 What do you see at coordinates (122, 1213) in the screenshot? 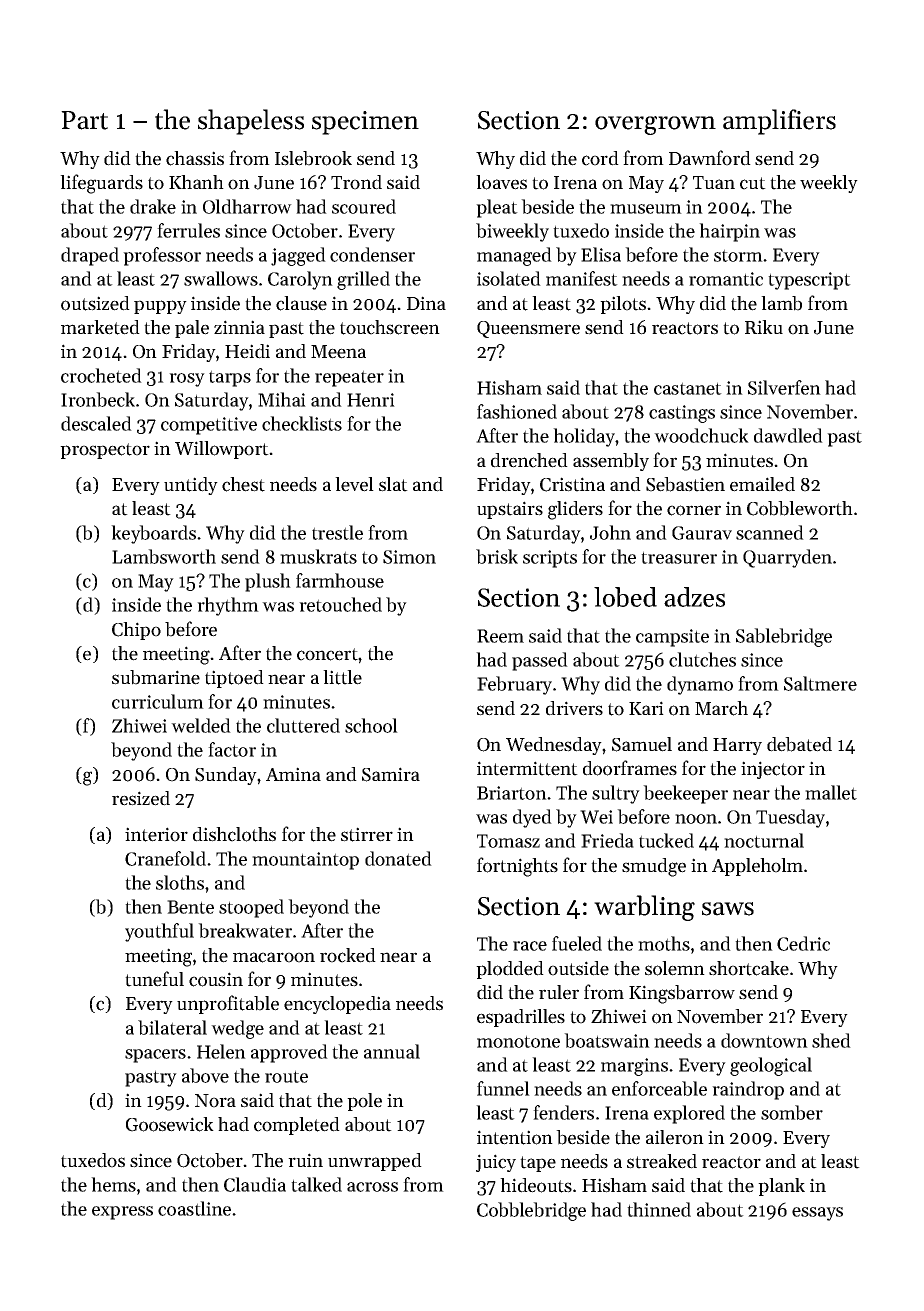
I see `express` at bounding box center [122, 1213].
